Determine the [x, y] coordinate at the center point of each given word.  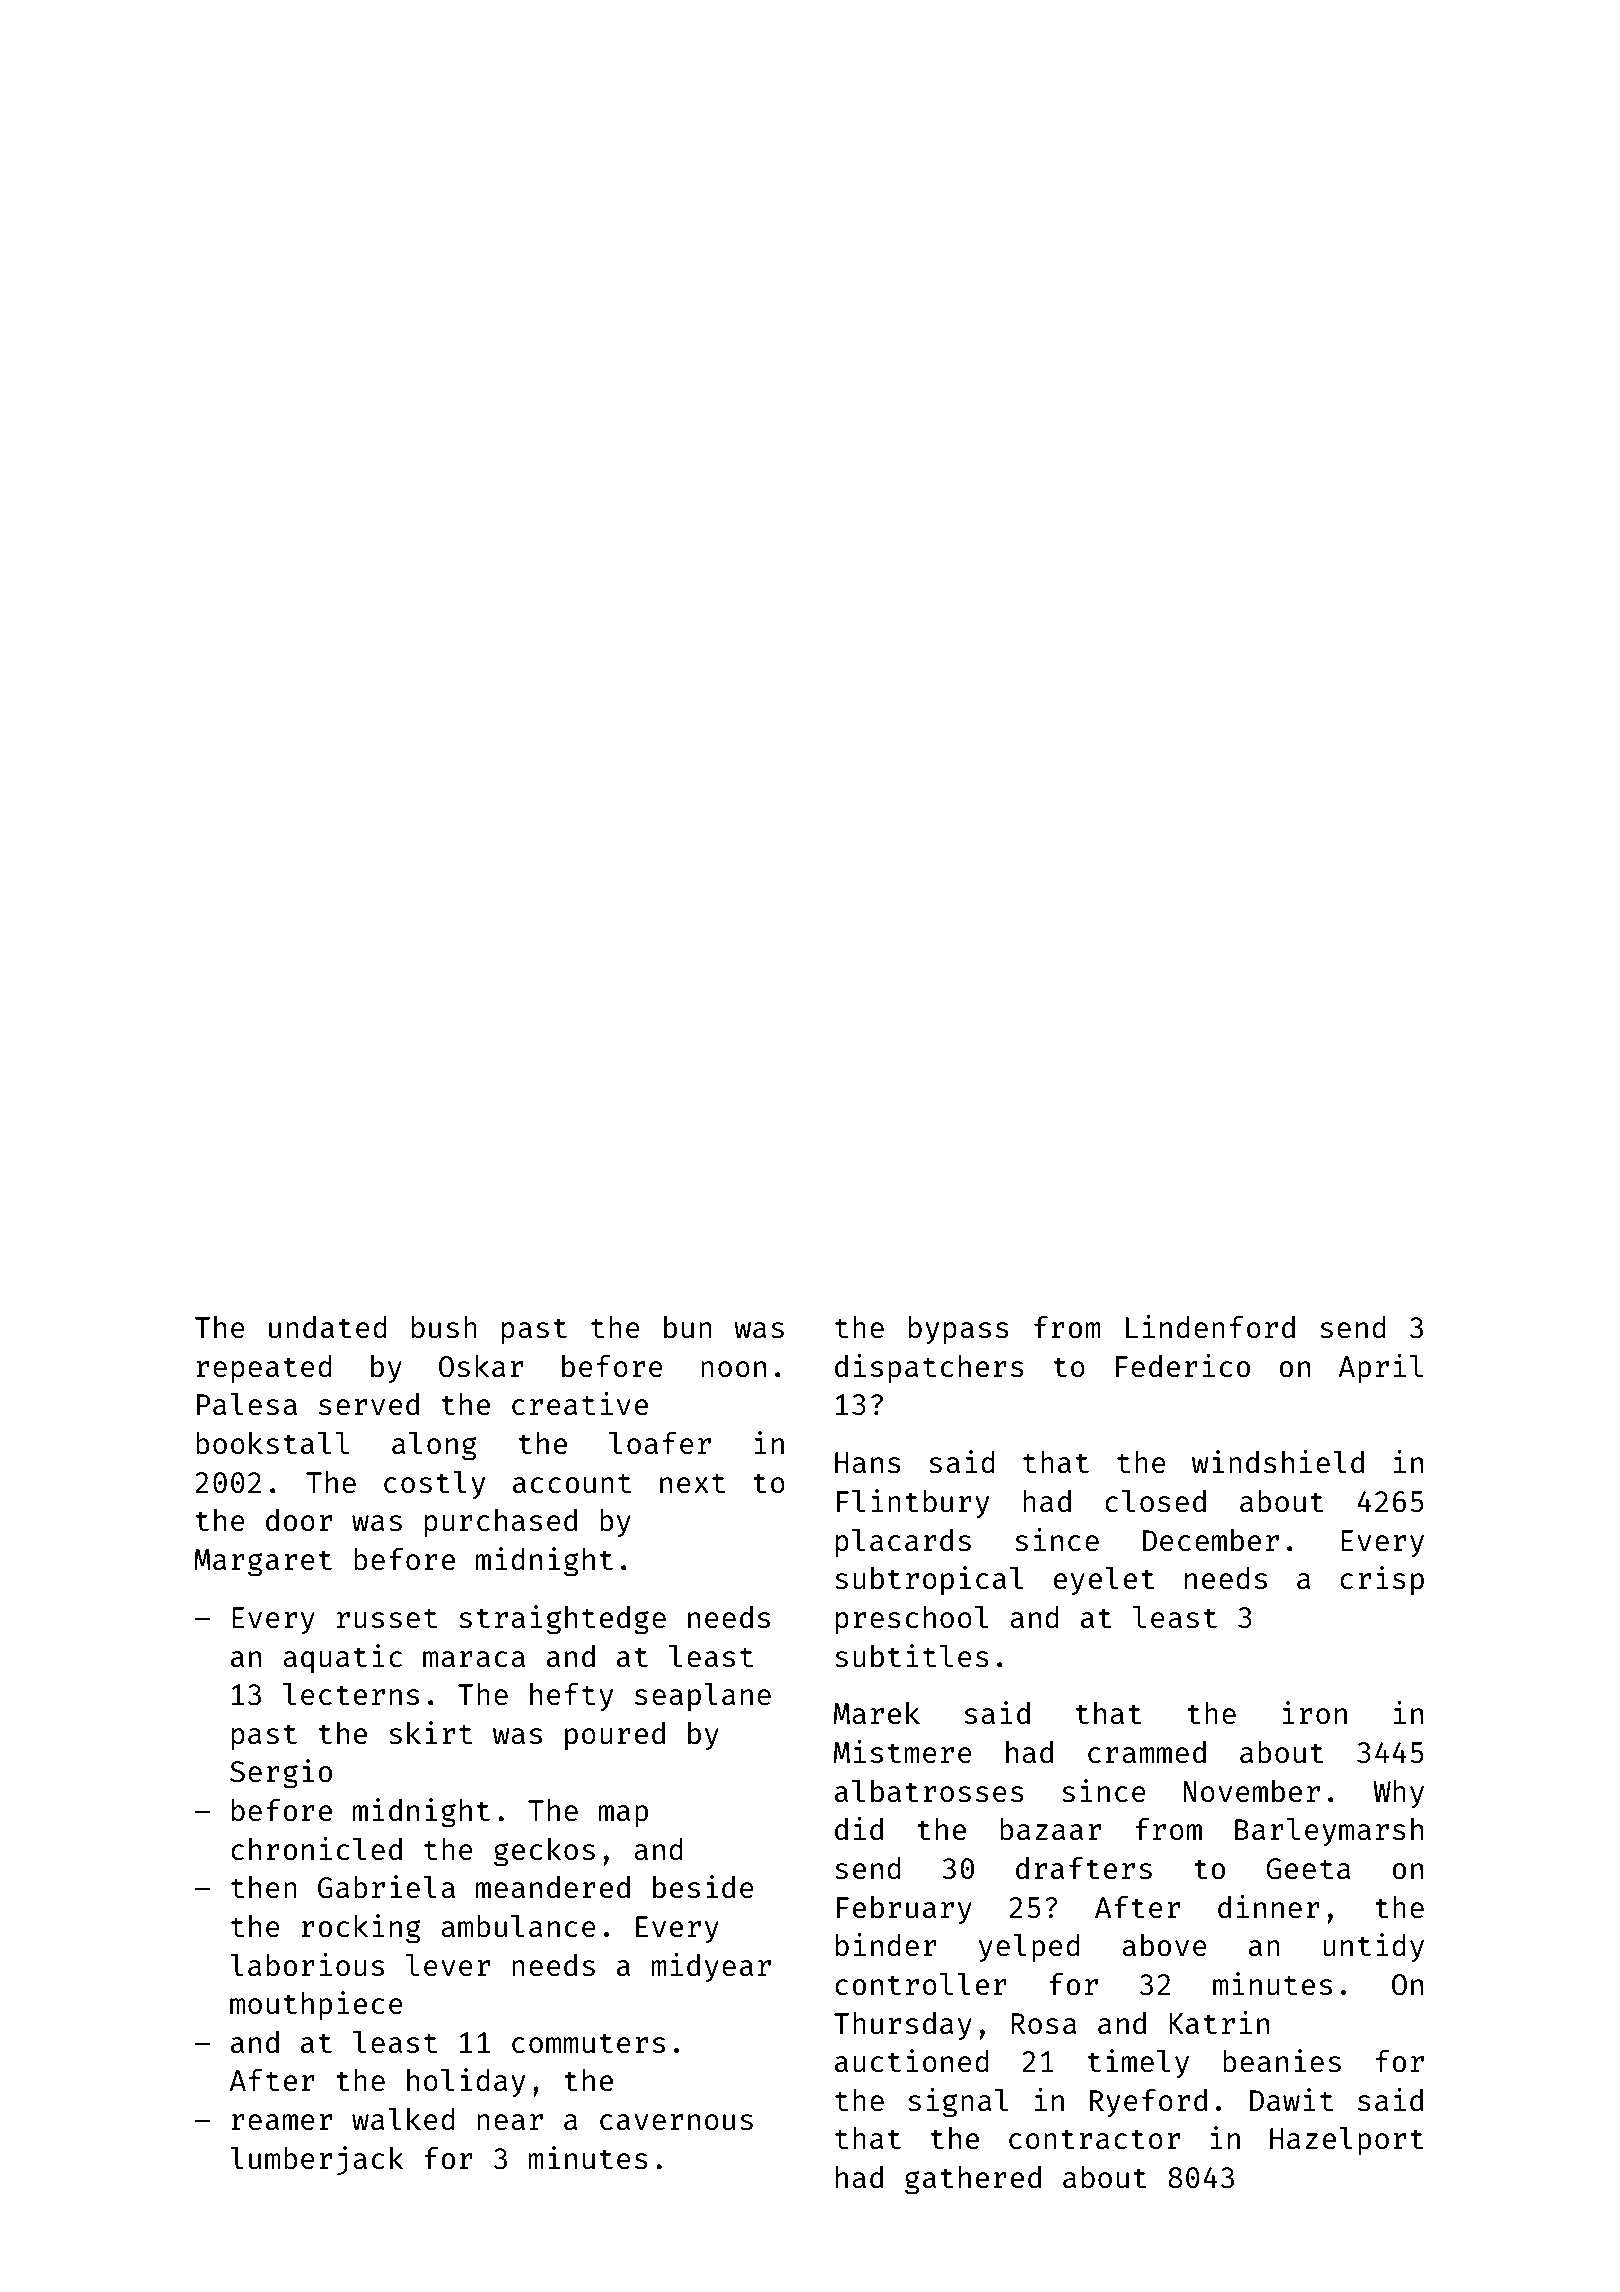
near [510, 2122]
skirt [430, 1732]
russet [387, 1618]
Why [1398, 1794]
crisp [1382, 1580]
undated [328, 1327]
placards [903, 1543]
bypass [959, 1330]
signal [958, 2103]
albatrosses [929, 1791]
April [1380, 1368]
